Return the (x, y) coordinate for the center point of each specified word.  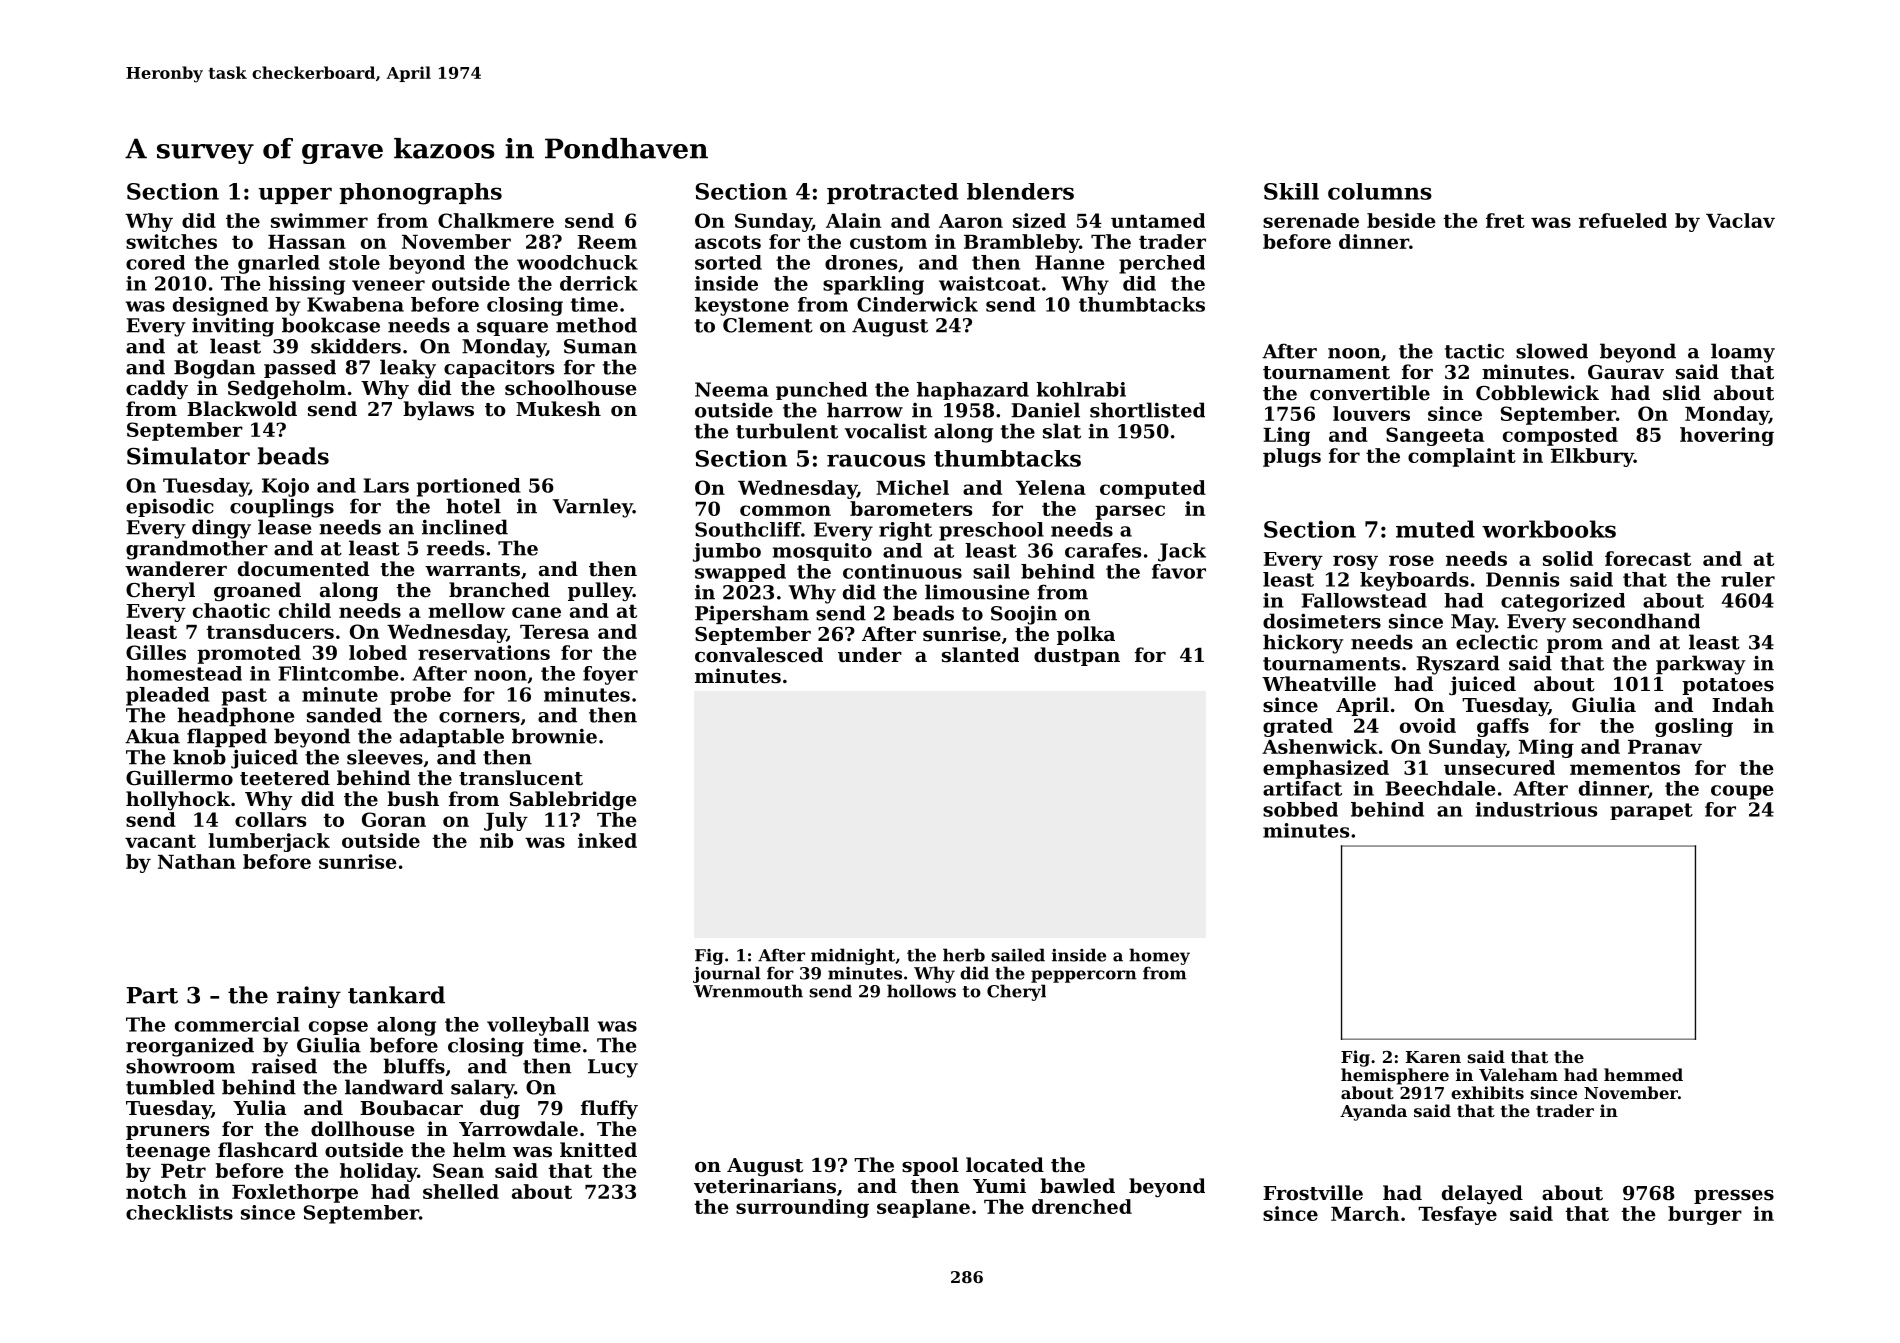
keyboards (1414, 581)
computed (1153, 489)
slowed (1552, 351)
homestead (184, 673)
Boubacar (411, 1107)
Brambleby (1021, 243)
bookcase (331, 325)
